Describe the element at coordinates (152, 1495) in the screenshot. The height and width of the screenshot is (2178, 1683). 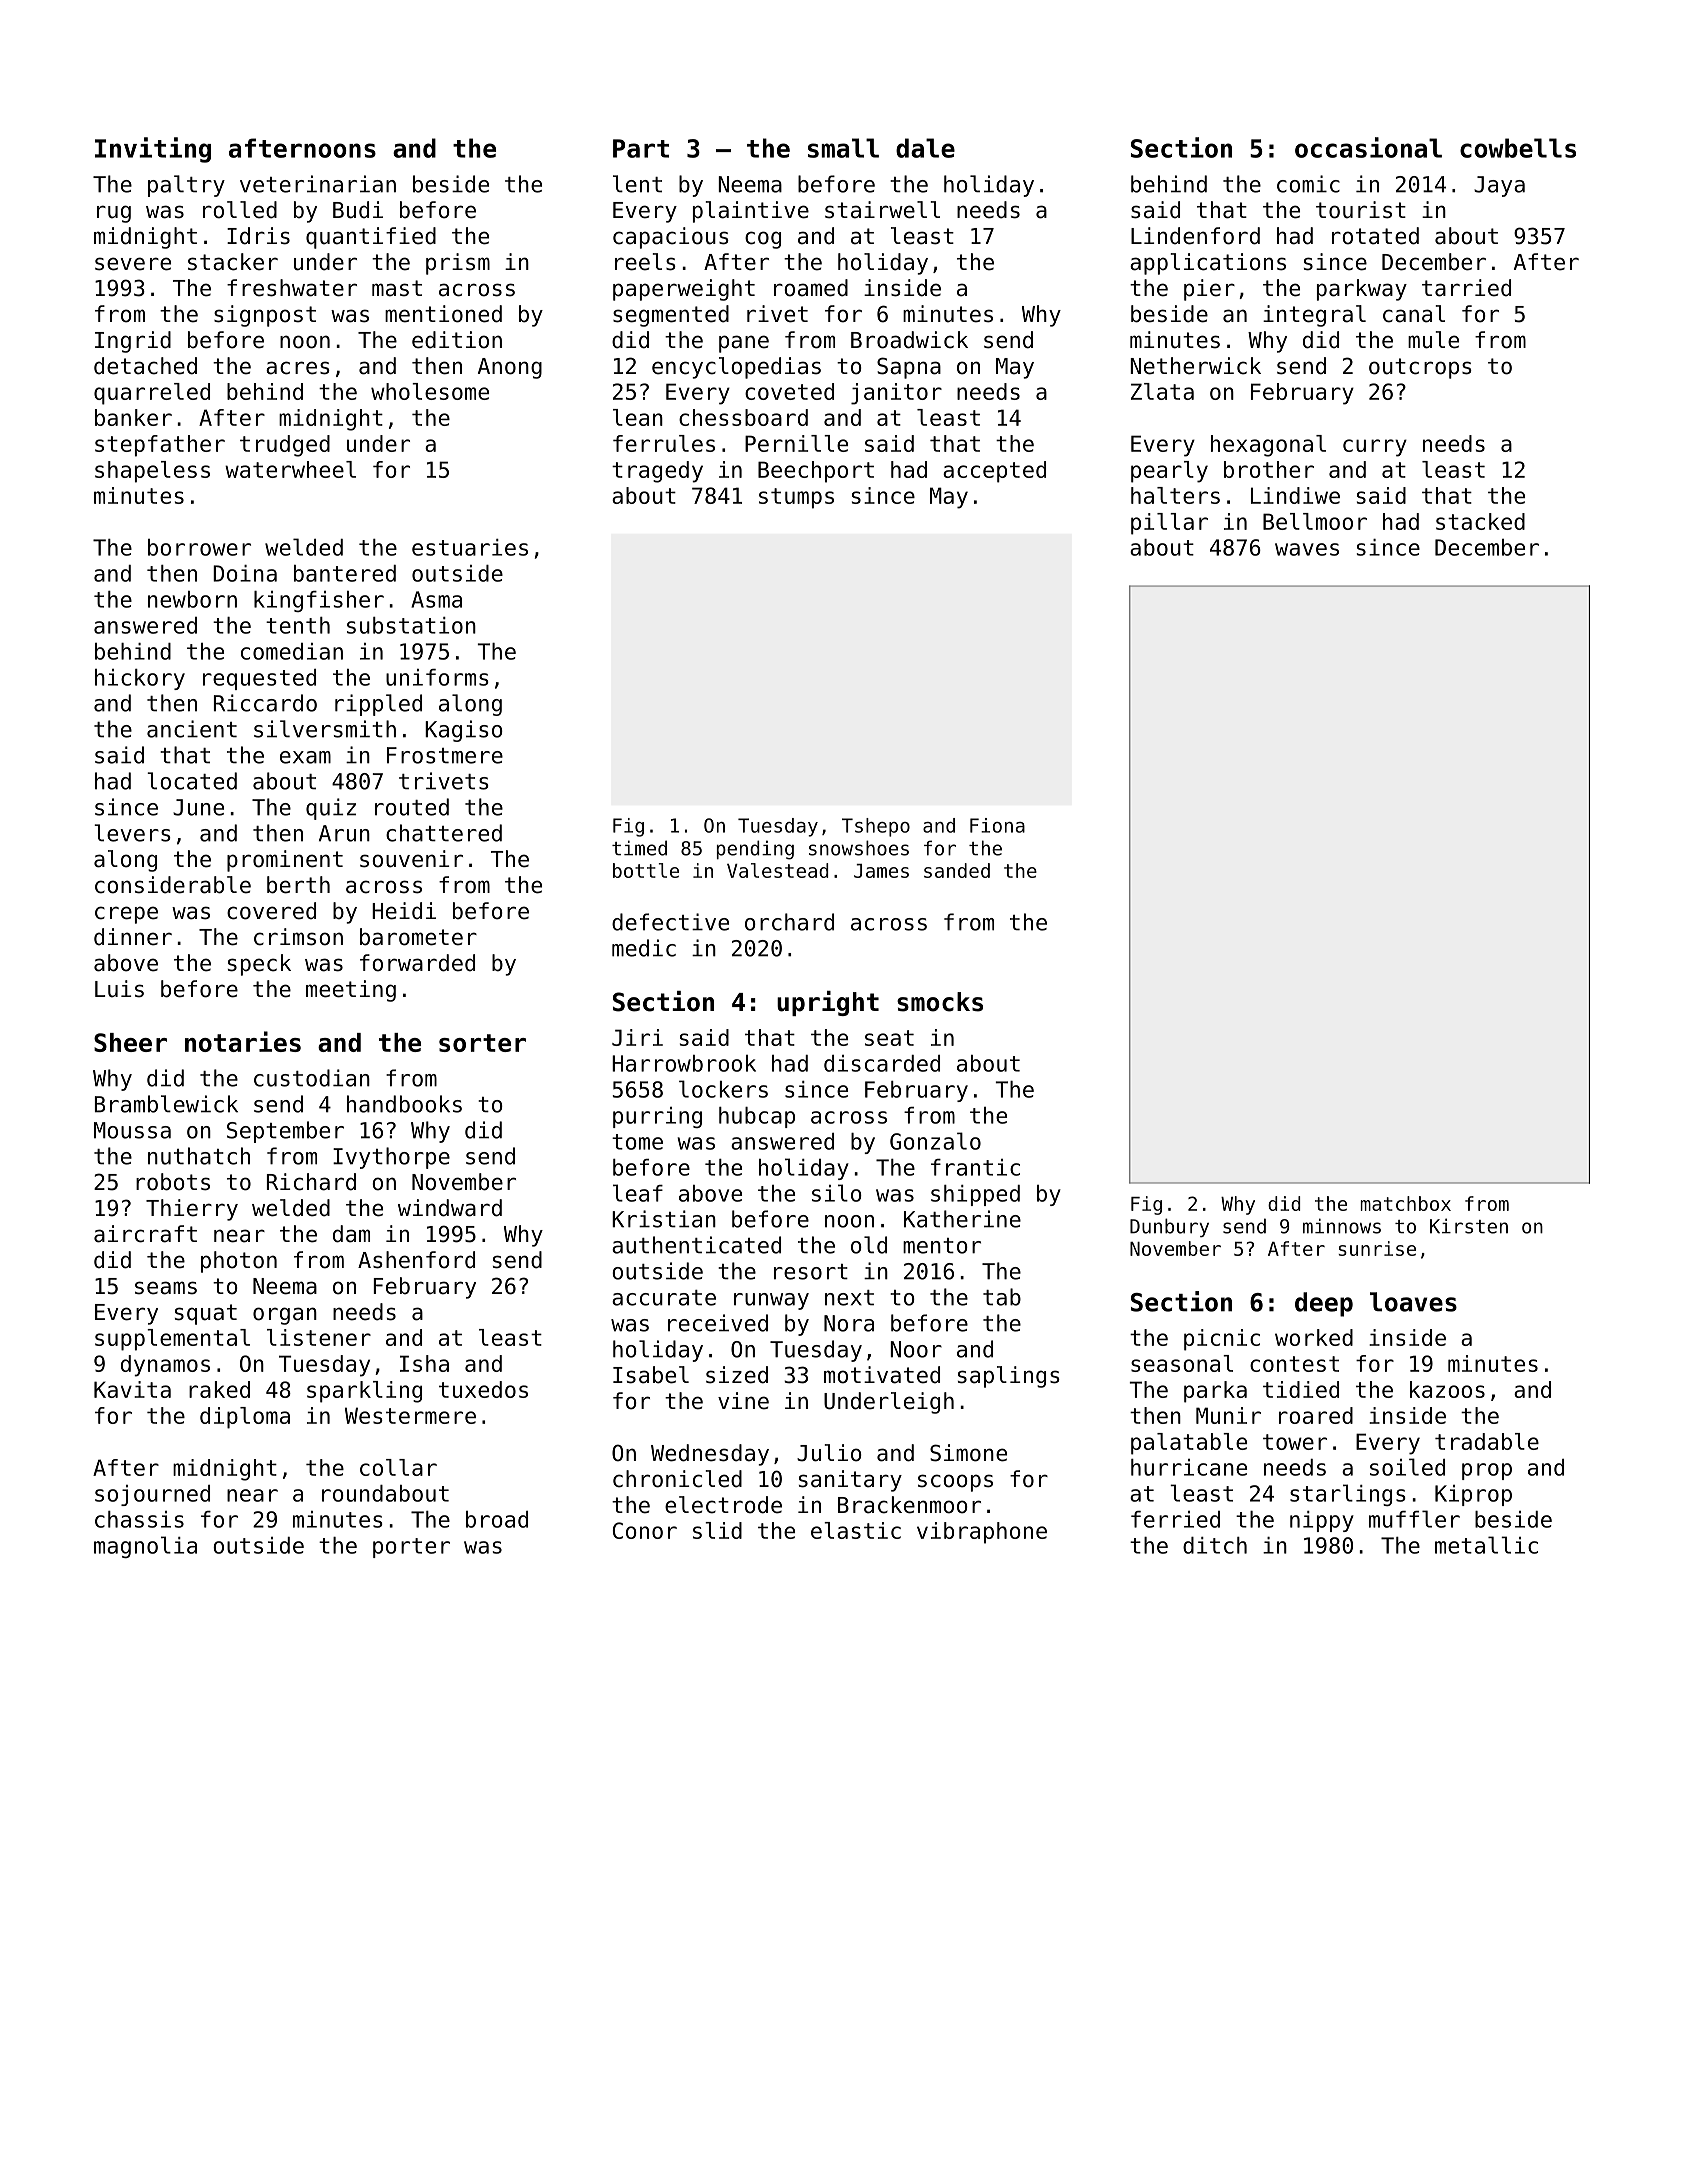
I see `sojourned` at that location.
